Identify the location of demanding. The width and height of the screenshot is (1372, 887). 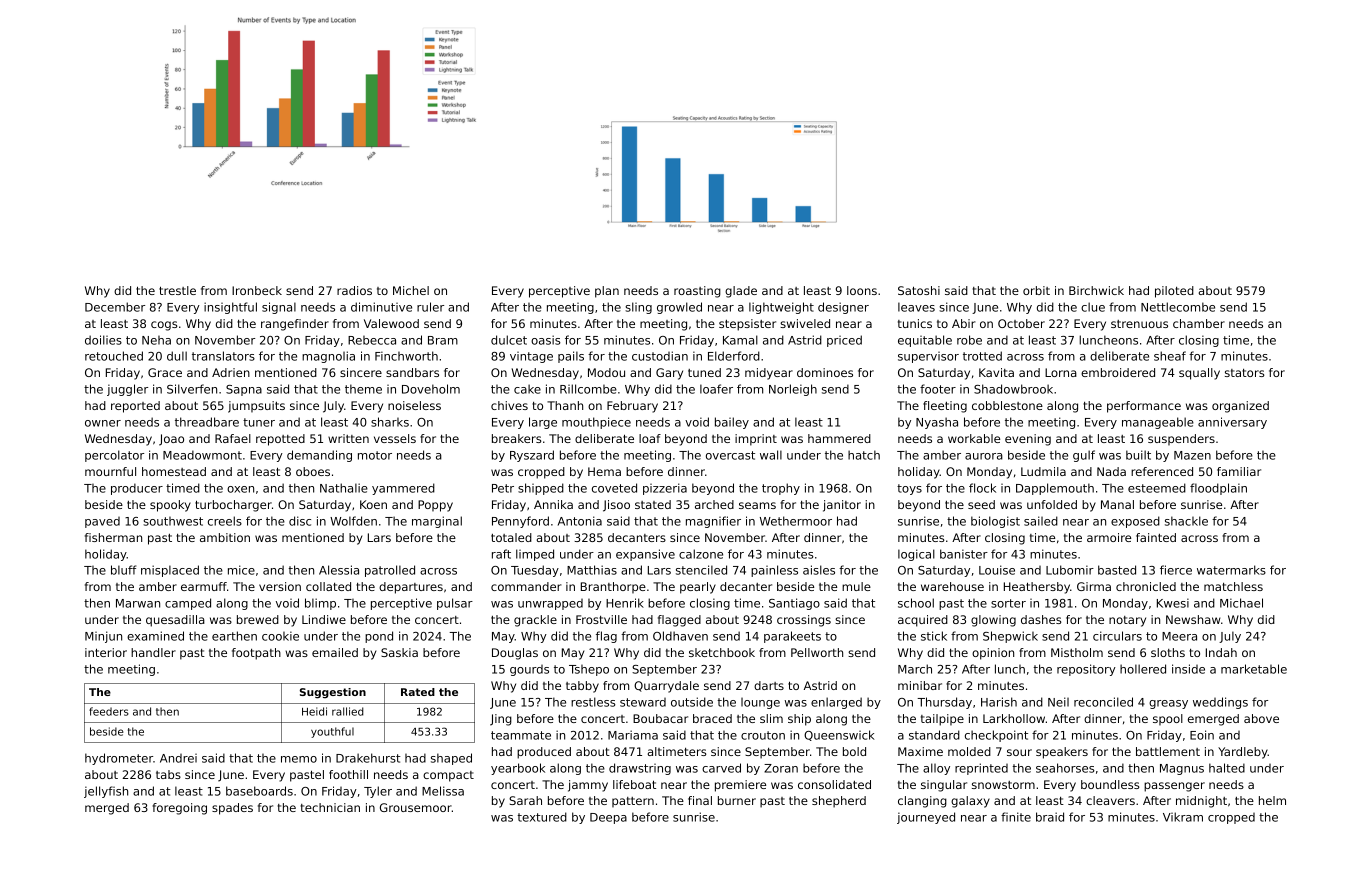
(319, 456).
